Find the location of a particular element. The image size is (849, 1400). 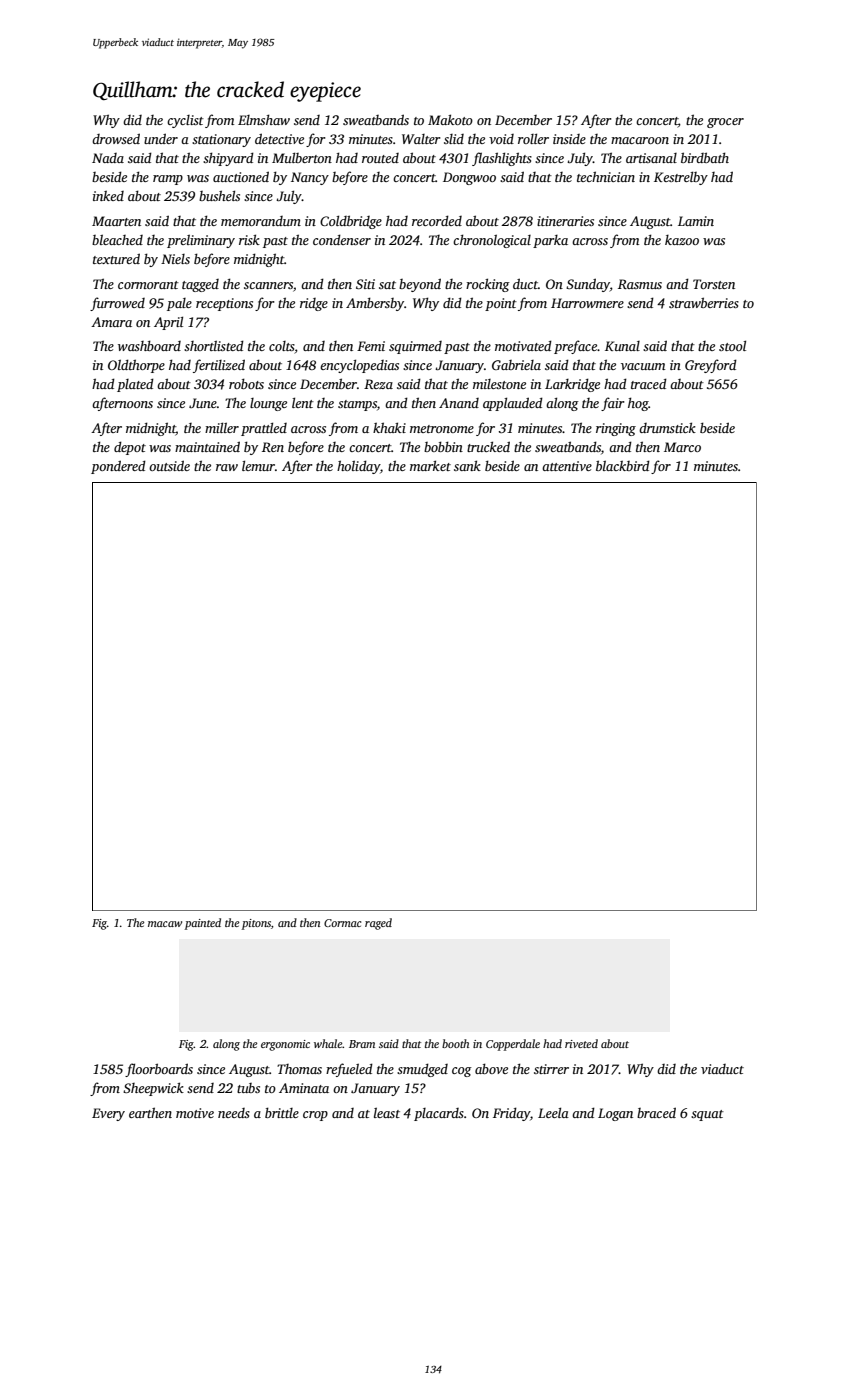

riveted is located at coordinates (581, 1043).
